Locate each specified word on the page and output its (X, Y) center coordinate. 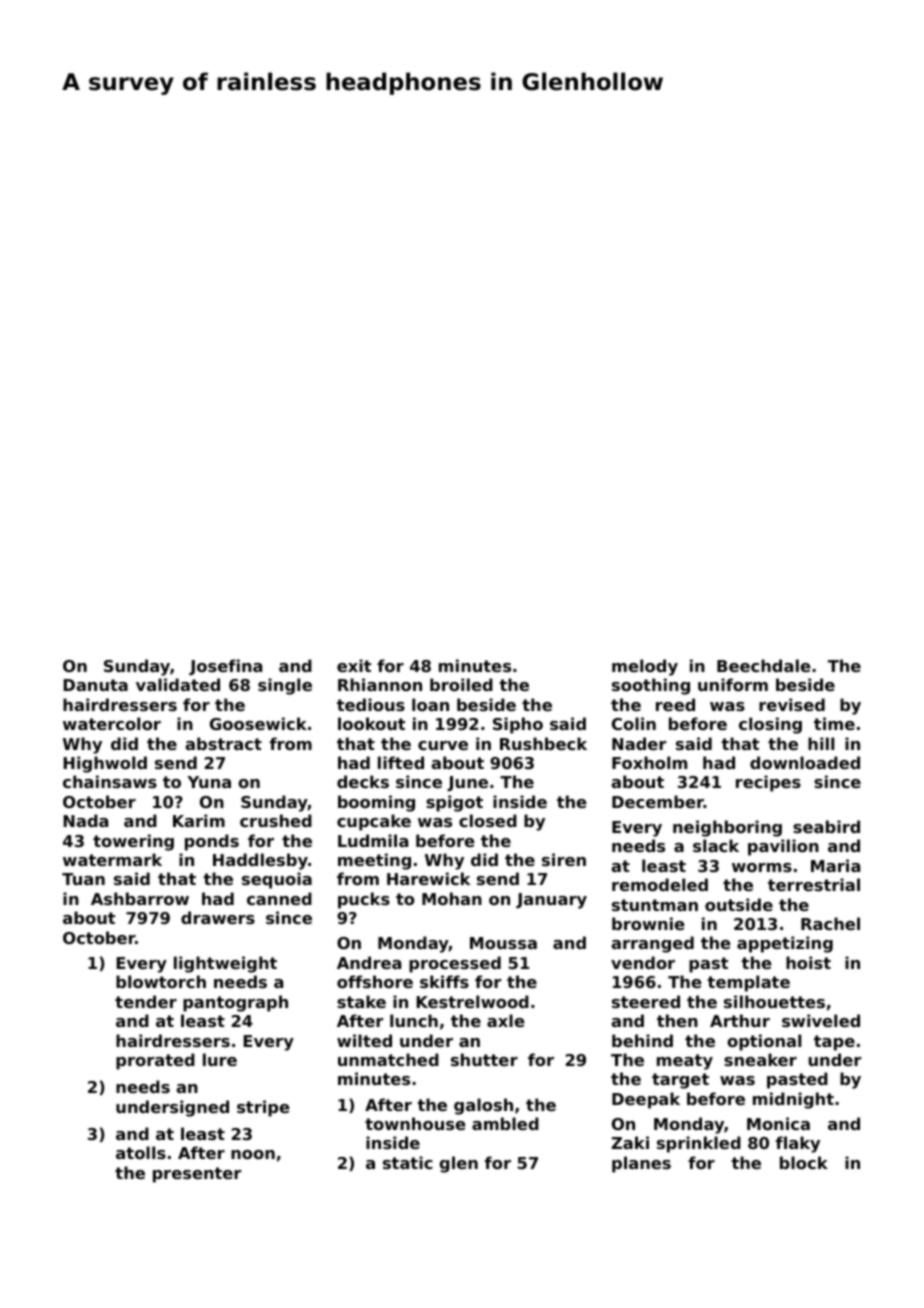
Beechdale (764, 665)
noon (253, 1154)
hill (821, 743)
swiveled (821, 1020)
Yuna (209, 782)
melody (645, 667)
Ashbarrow (140, 898)
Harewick (428, 878)
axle (506, 1020)
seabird (826, 826)
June (467, 783)
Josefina (225, 667)
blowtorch (161, 981)
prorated (155, 1061)
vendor (643, 962)
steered (646, 1001)
